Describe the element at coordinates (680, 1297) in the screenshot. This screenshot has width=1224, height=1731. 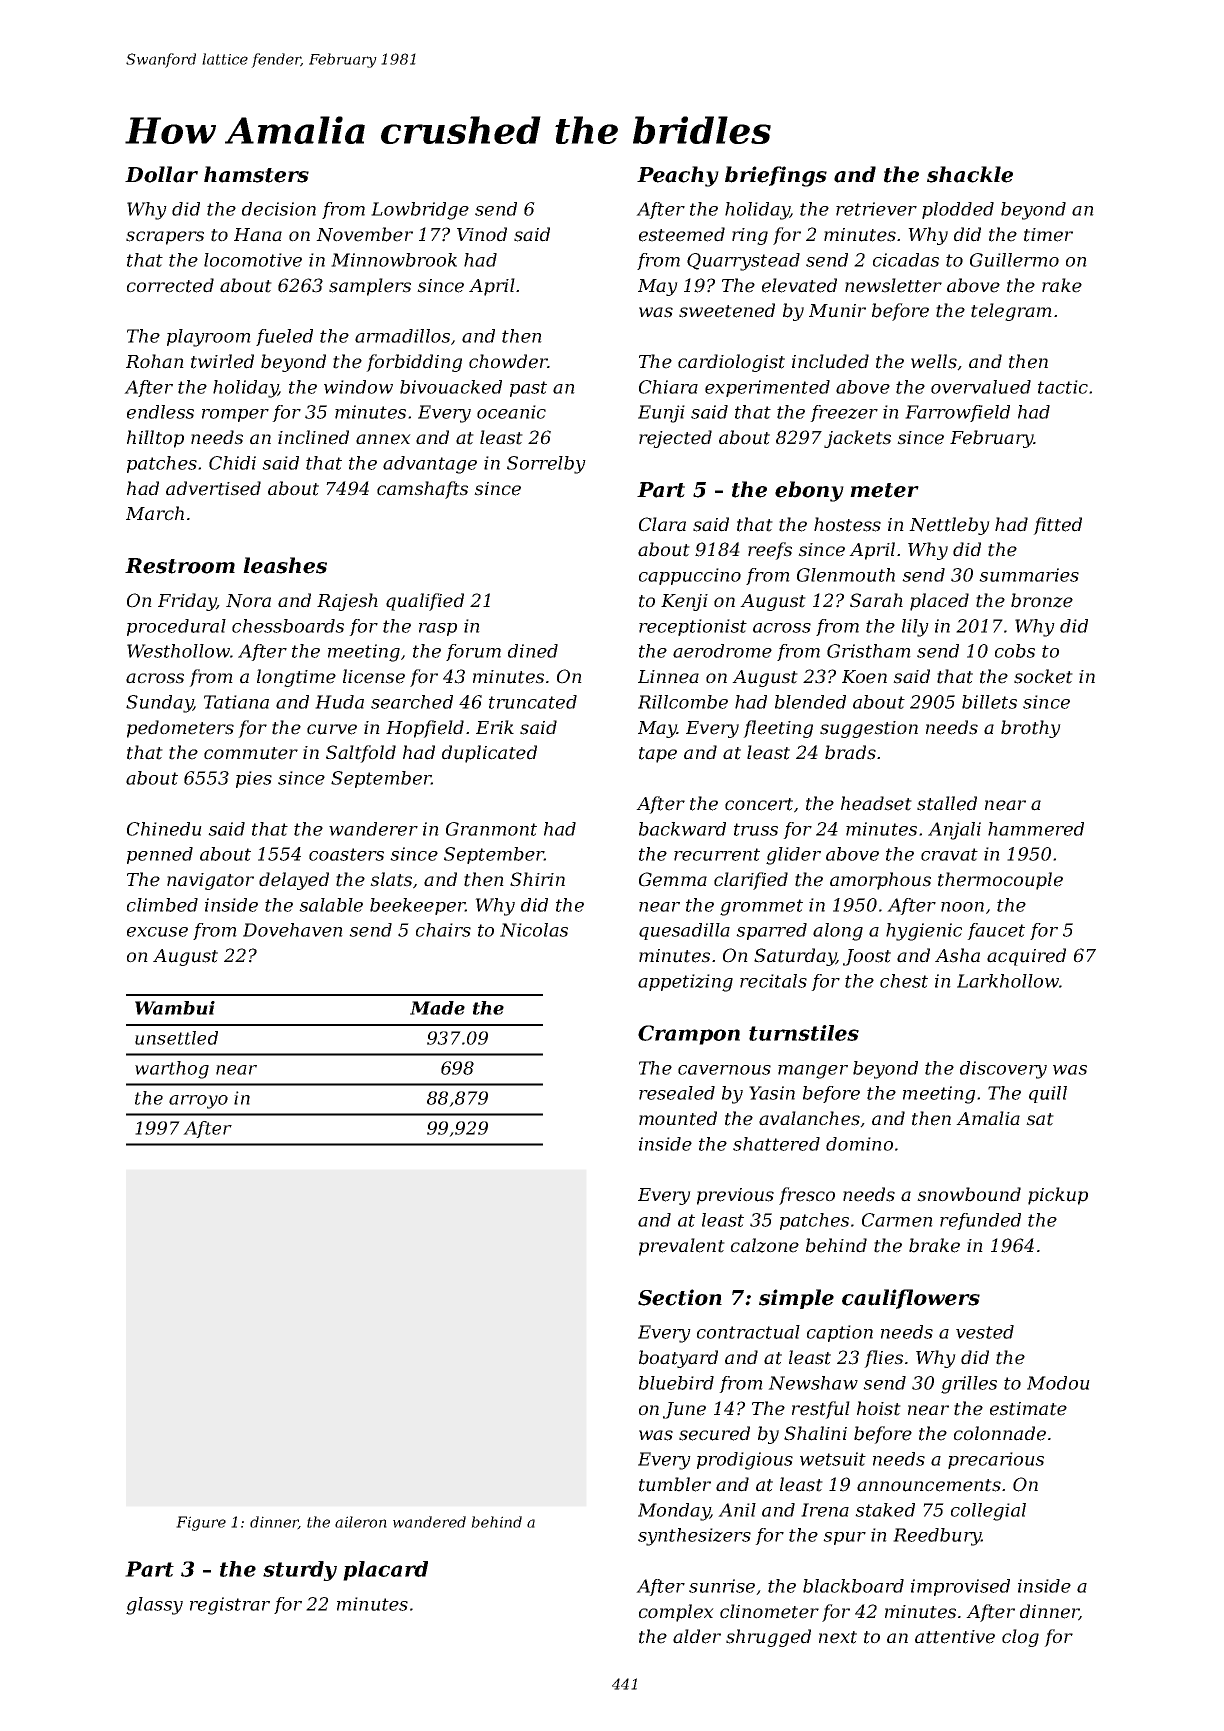
I see `Section` at that location.
